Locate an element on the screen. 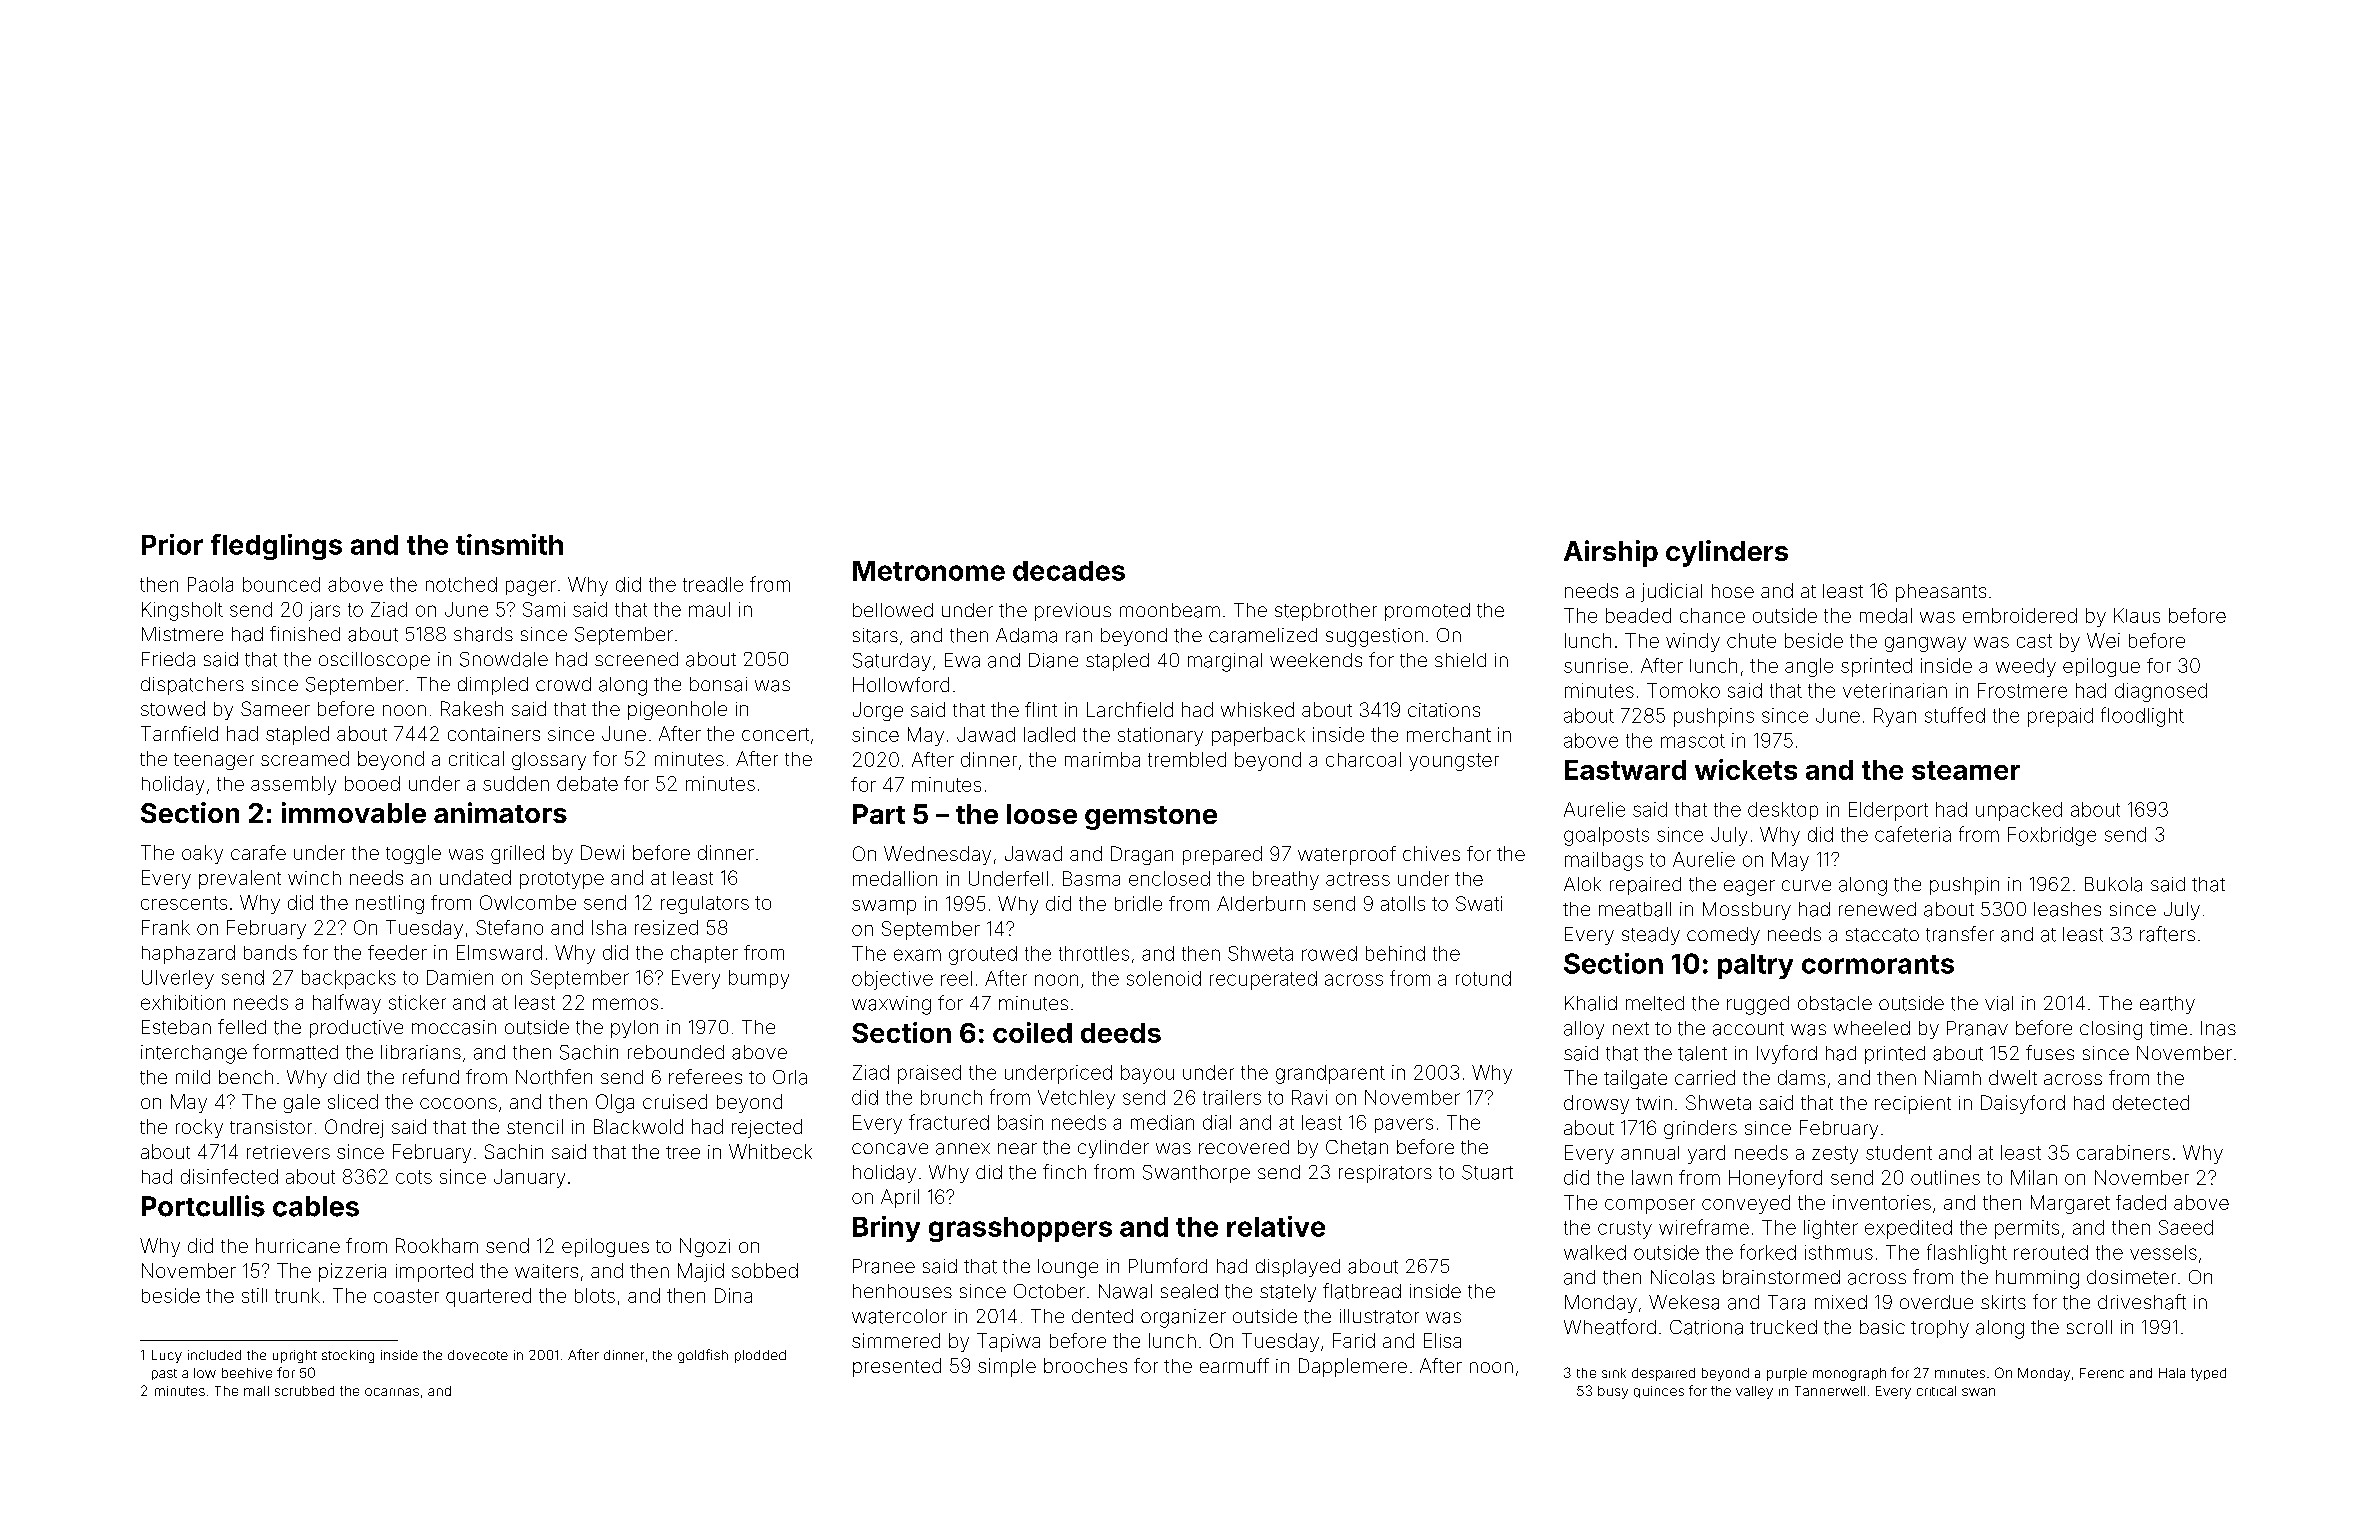  grinders is located at coordinates (1700, 1129).
